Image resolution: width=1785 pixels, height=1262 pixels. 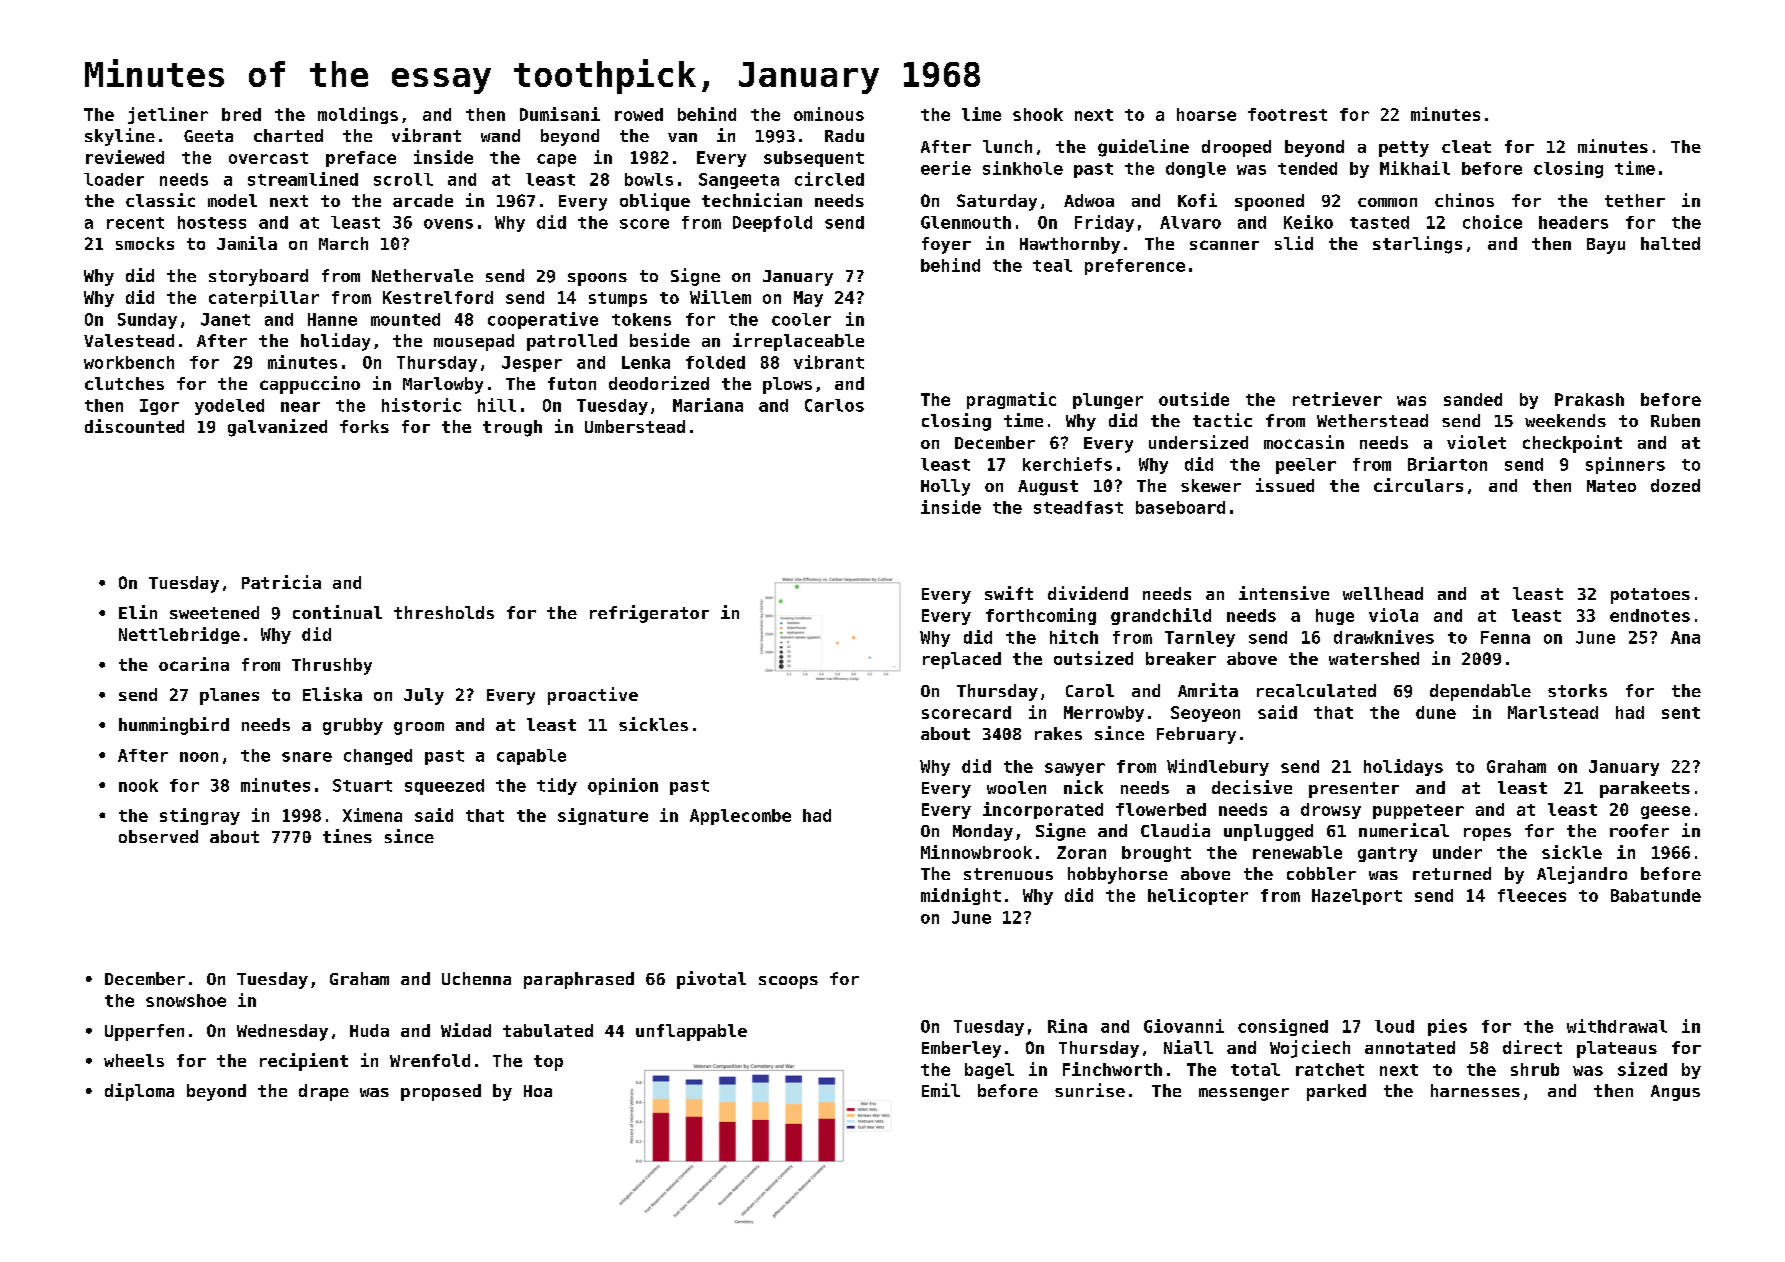 What do you see at coordinates (145, 243) in the screenshot?
I see `smocks` at bounding box center [145, 243].
